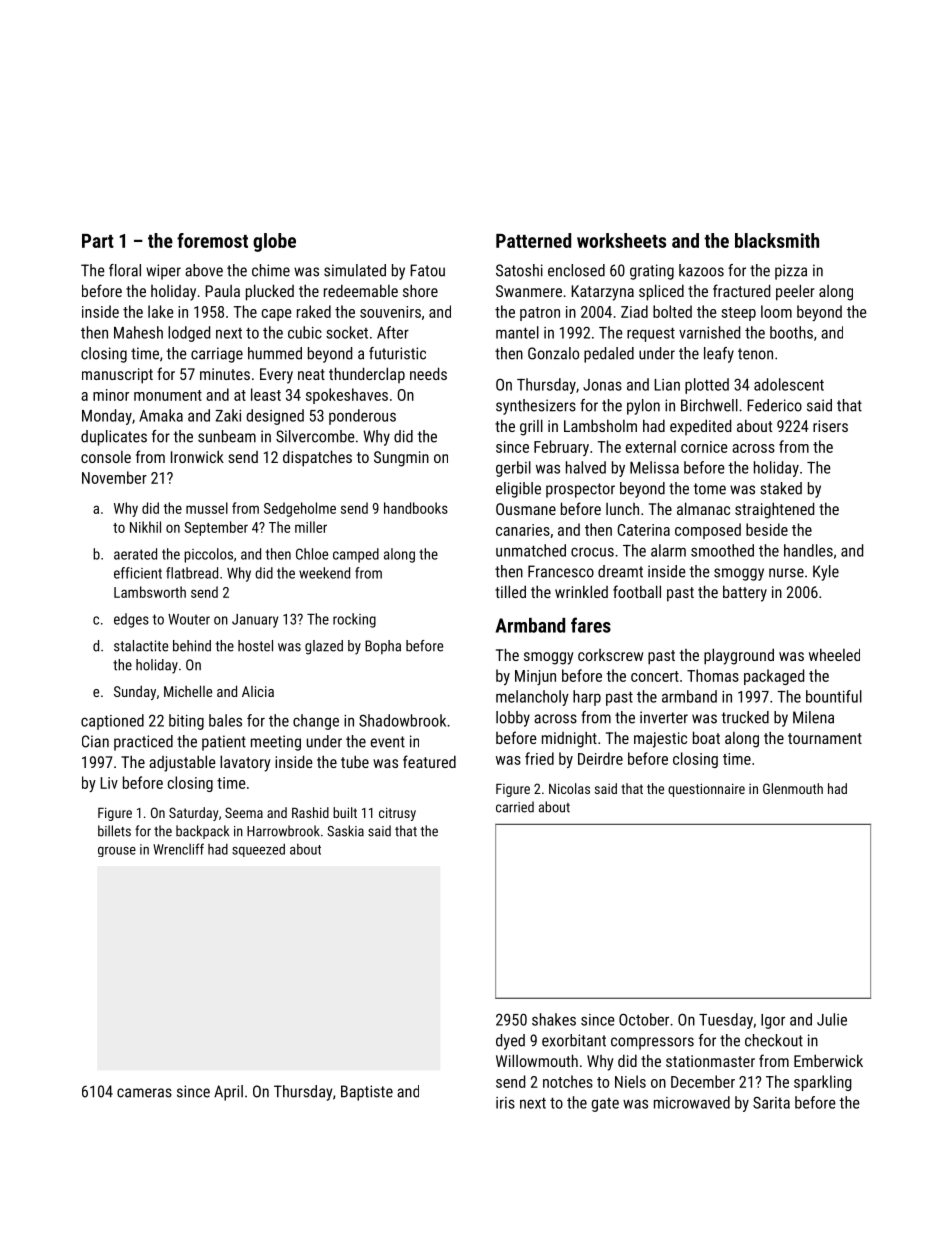  Describe the element at coordinates (274, 242) in the page. I see `globe` at that location.
